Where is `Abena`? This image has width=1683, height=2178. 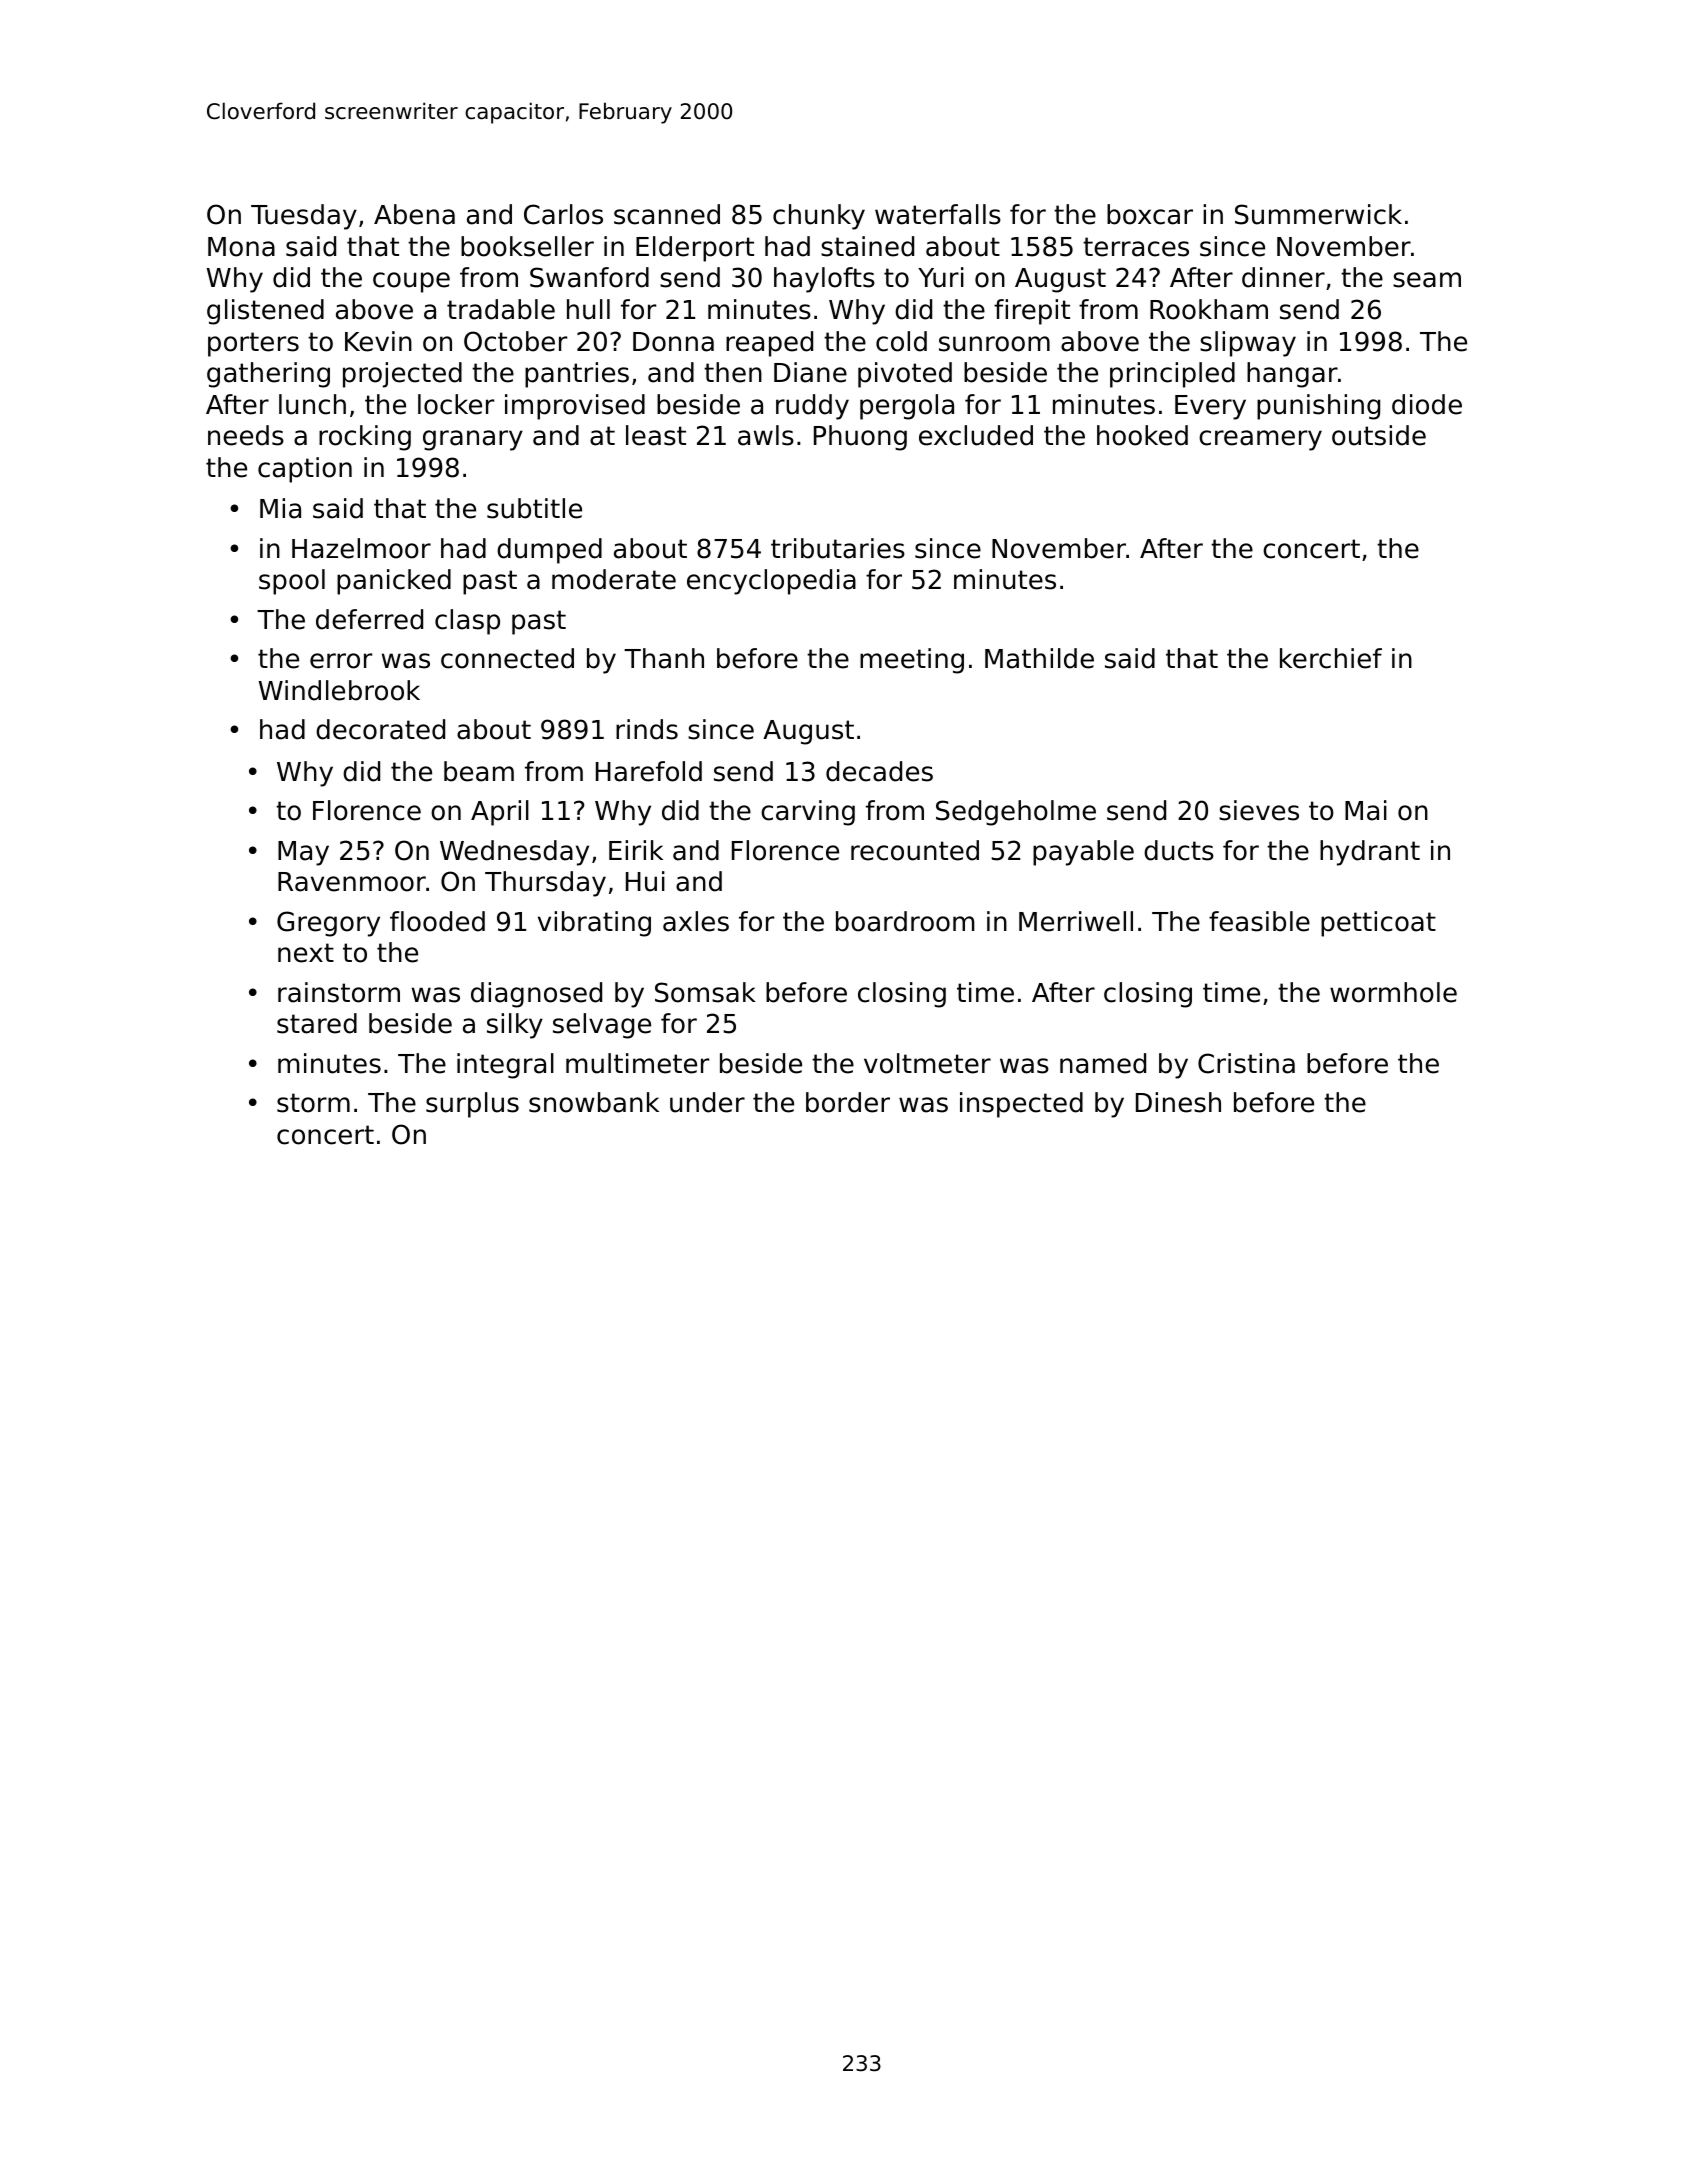 Abena is located at coordinates (414, 214).
